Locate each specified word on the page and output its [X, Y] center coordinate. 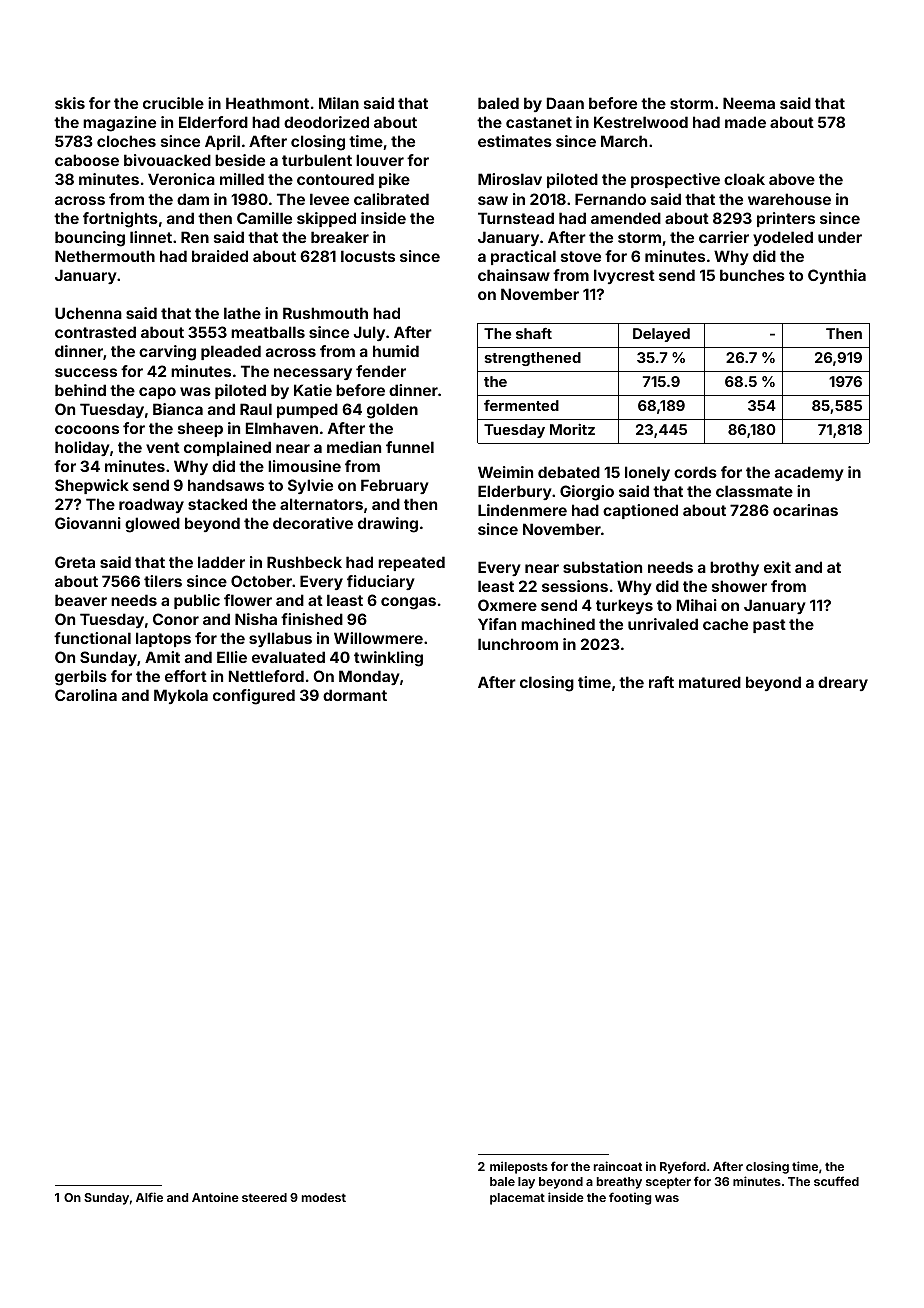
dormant [355, 695]
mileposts [519, 1167]
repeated [411, 563]
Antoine [215, 1197]
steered [264, 1197]
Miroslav [510, 179]
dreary [843, 683]
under [840, 237]
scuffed [836, 1181]
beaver [81, 600]
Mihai [697, 605]
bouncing [90, 239]
